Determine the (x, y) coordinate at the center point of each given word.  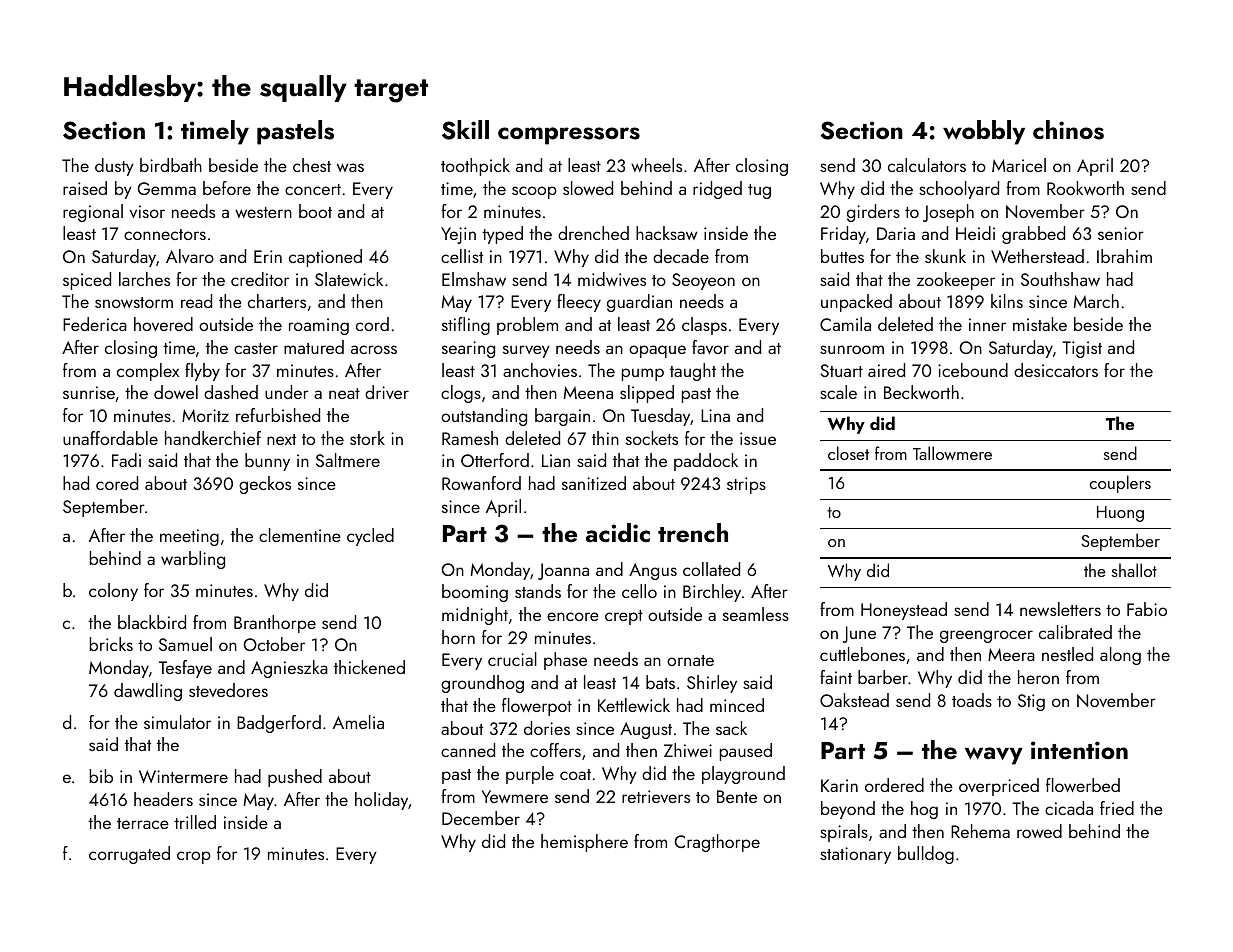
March (1096, 301)
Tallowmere (952, 453)
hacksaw (667, 233)
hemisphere (584, 843)
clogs (461, 394)
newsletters (1060, 609)
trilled (195, 822)
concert (313, 189)
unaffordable (110, 438)
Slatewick (349, 279)
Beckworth (921, 392)
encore (573, 616)
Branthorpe (275, 624)
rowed (1039, 831)
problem (527, 326)
